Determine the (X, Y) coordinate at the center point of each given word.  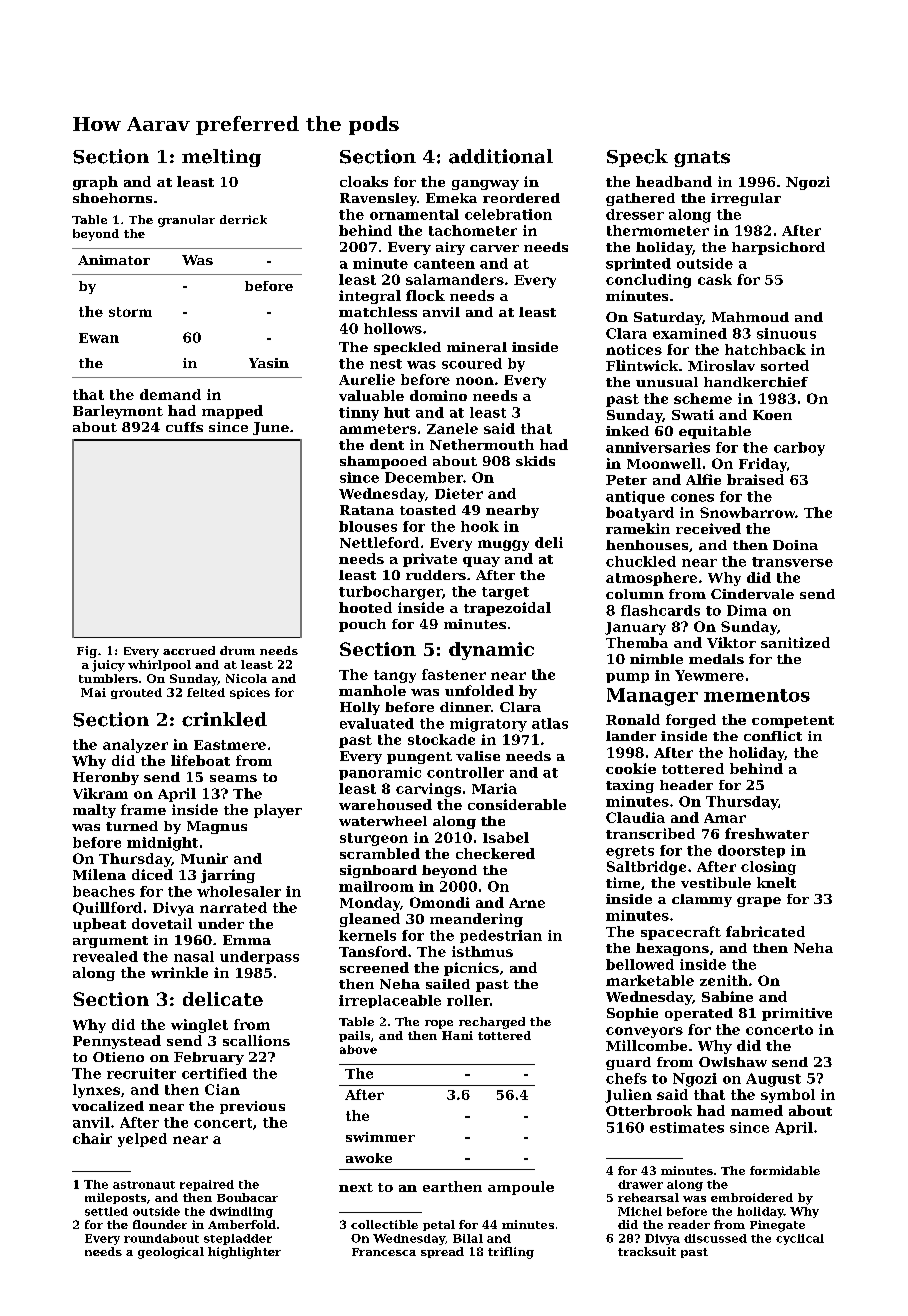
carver (494, 248)
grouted (136, 693)
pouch (362, 625)
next (356, 1187)
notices (634, 349)
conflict (773, 736)
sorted (785, 365)
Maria (494, 788)
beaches (104, 891)
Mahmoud (750, 317)
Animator (114, 260)
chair (92, 1138)
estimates (687, 1127)
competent (793, 722)
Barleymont (118, 412)
